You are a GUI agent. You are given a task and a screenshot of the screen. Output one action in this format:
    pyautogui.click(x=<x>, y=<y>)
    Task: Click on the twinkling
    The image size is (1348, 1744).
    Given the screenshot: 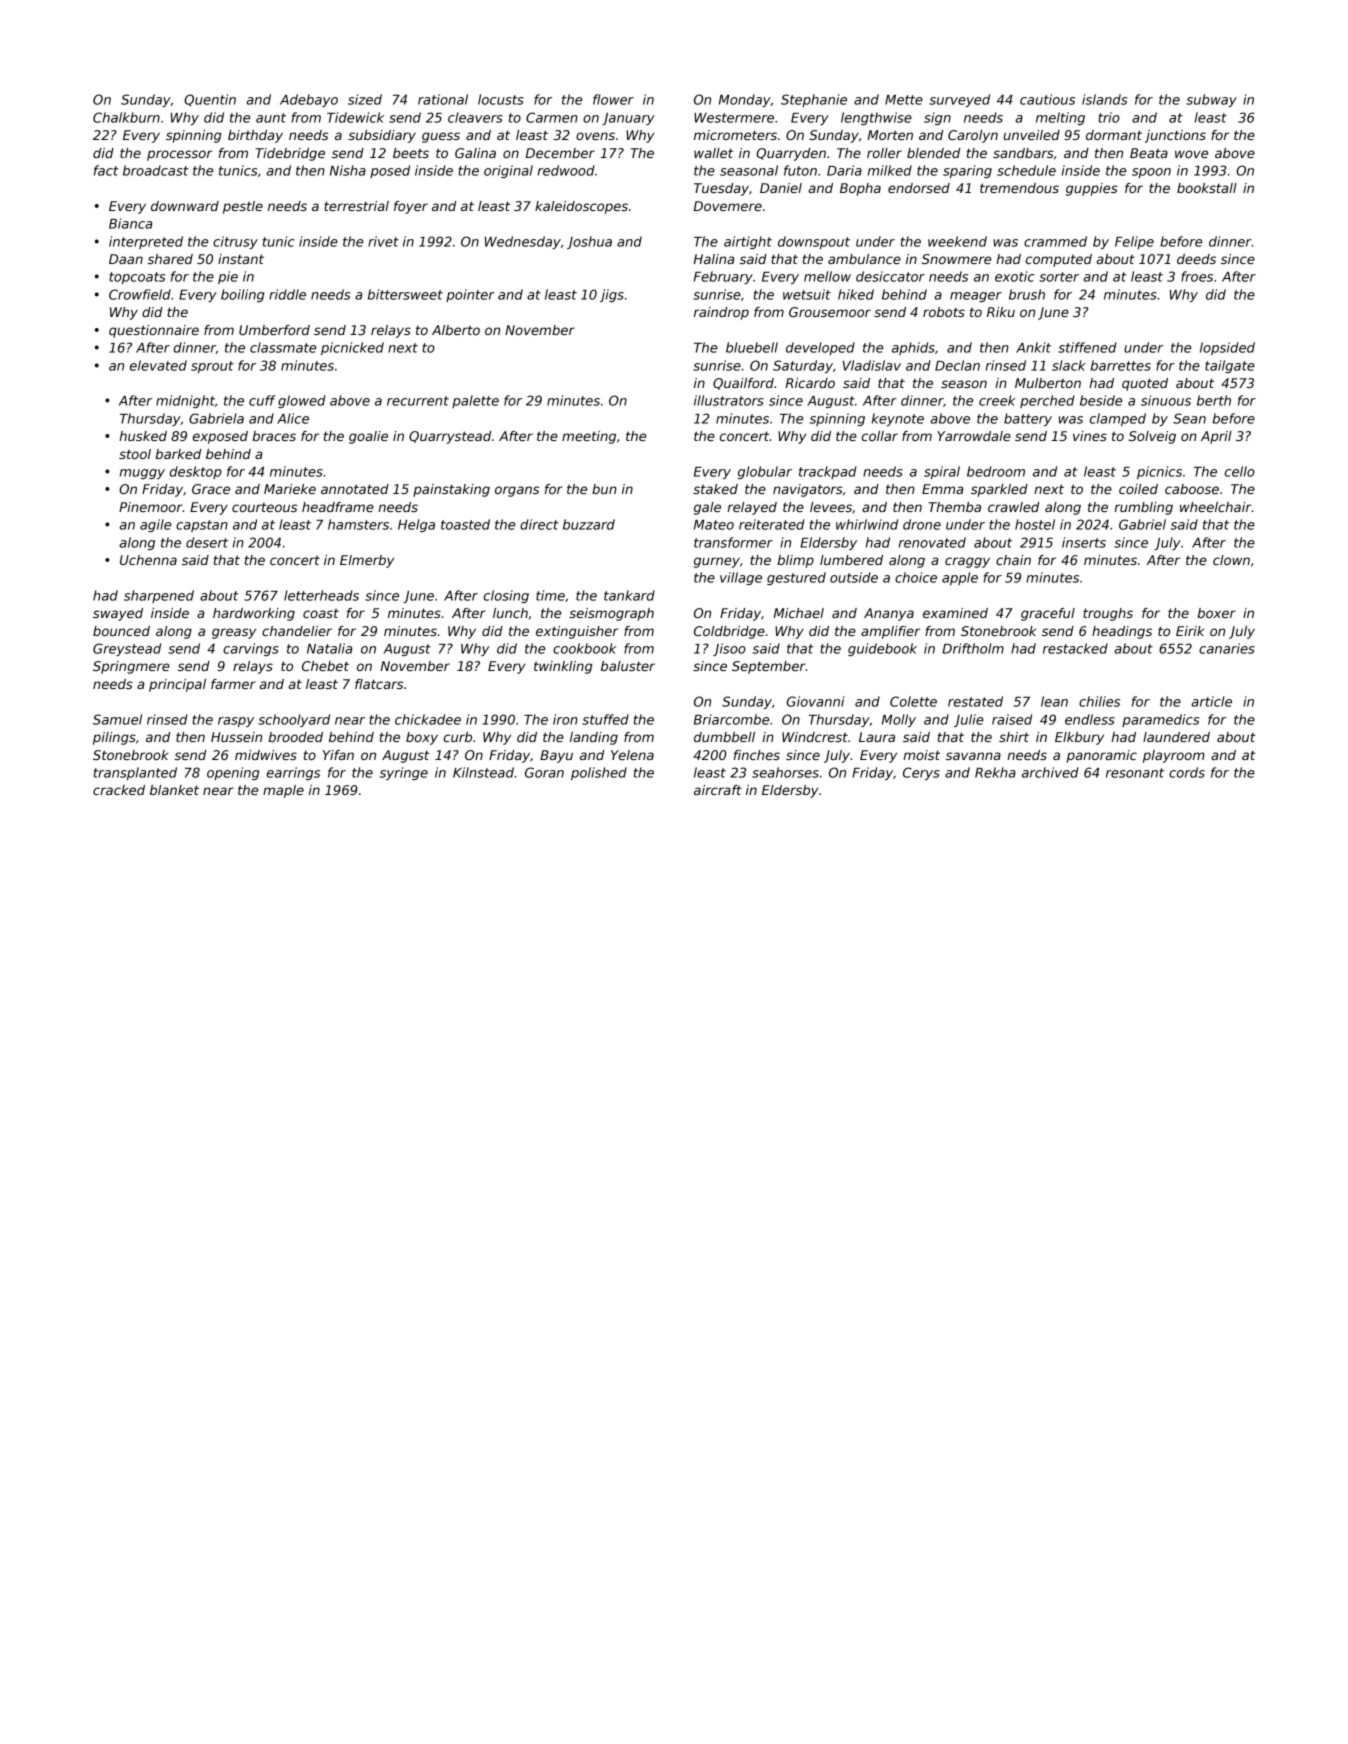 What is the action you would take?
    pyautogui.click(x=563, y=667)
